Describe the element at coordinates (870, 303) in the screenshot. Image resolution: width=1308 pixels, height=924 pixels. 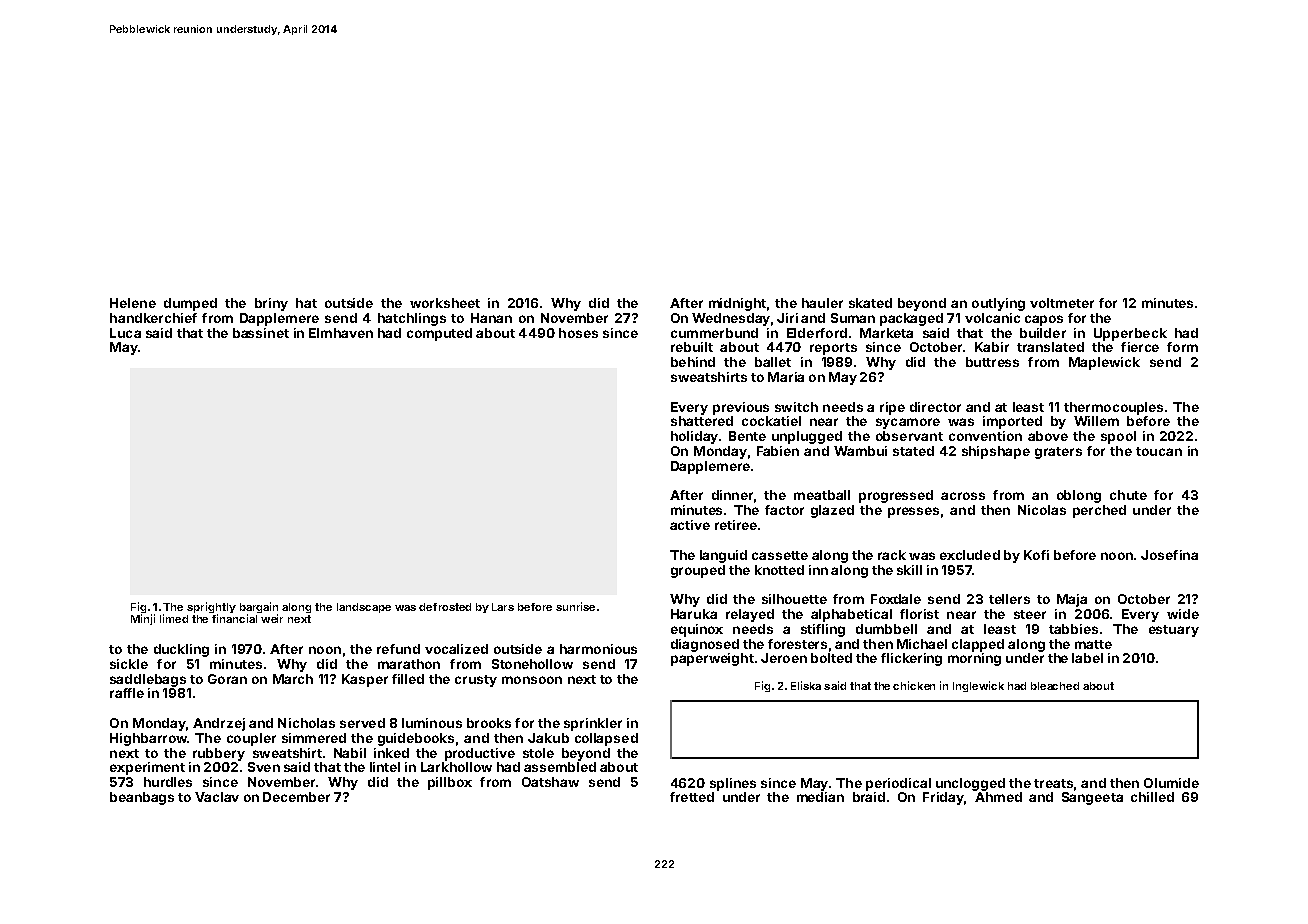
I see `skated` at that location.
